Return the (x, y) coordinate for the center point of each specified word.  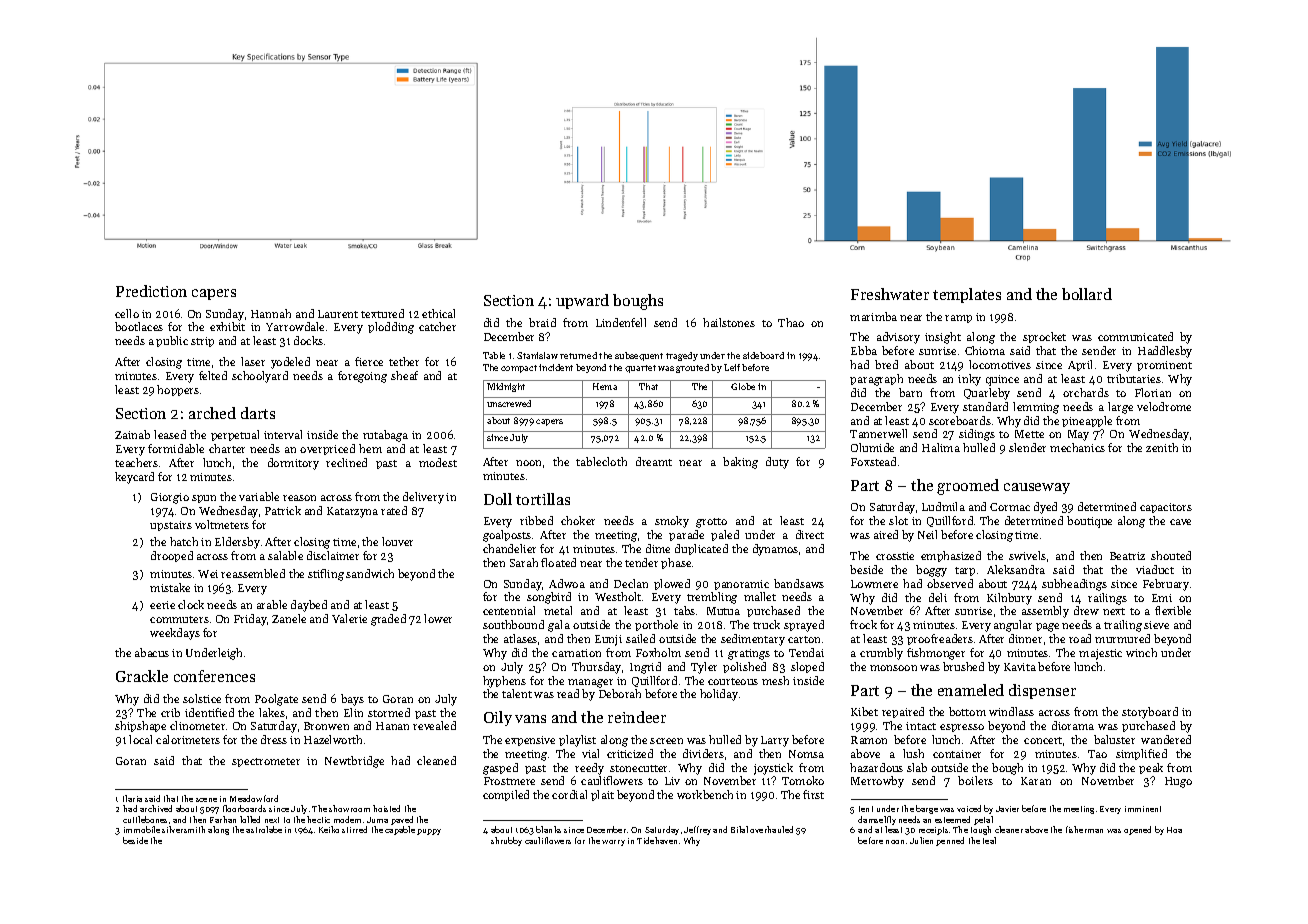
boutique (1089, 522)
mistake (170, 587)
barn (910, 392)
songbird (549, 598)
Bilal (739, 829)
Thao (791, 322)
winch (1141, 652)
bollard (1087, 294)
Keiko (329, 829)
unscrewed (509, 403)
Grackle (142, 676)
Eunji (608, 640)
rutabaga (385, 436)
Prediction (151, 291)
